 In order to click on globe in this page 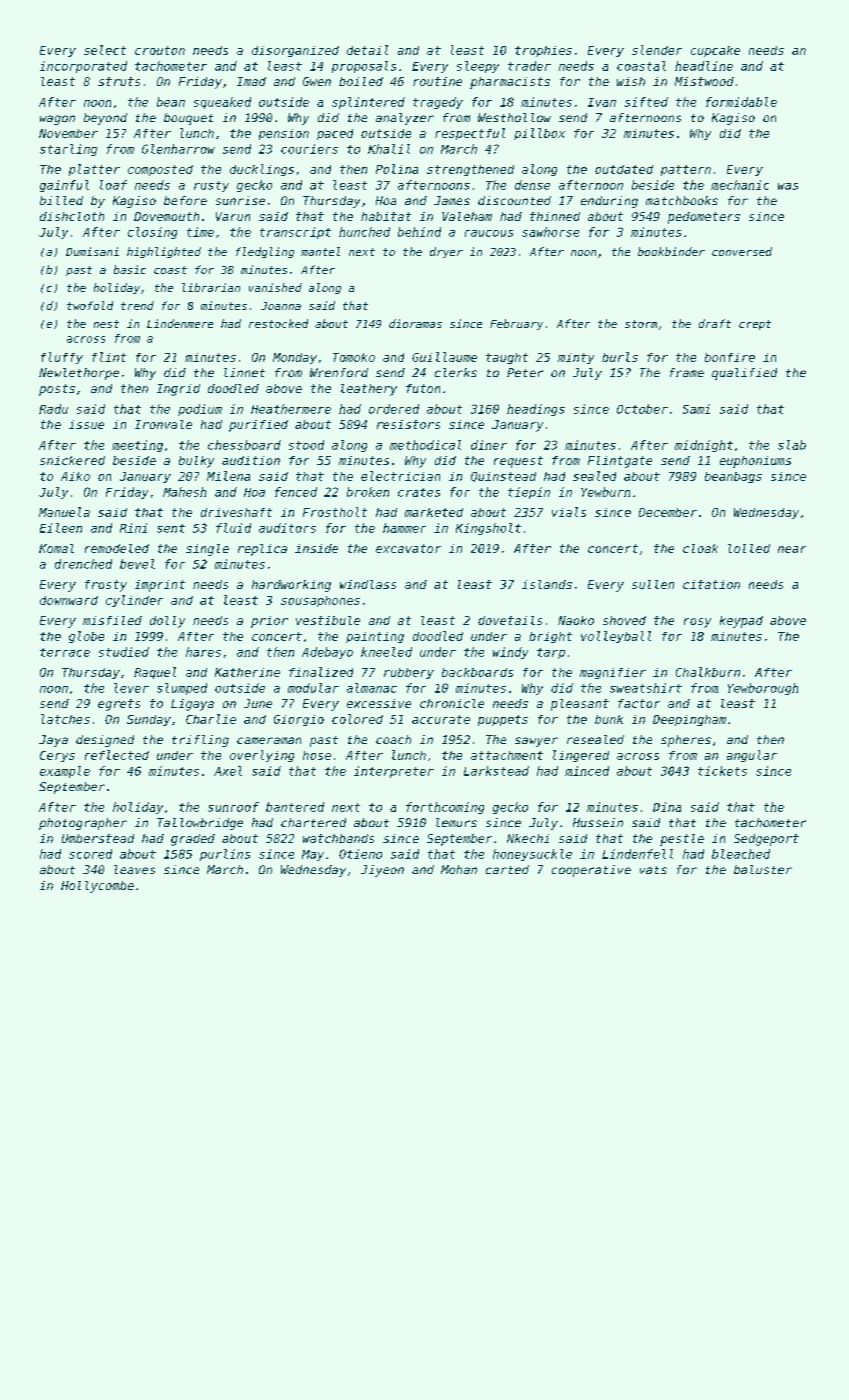, I will do `click(86, 637)`.
